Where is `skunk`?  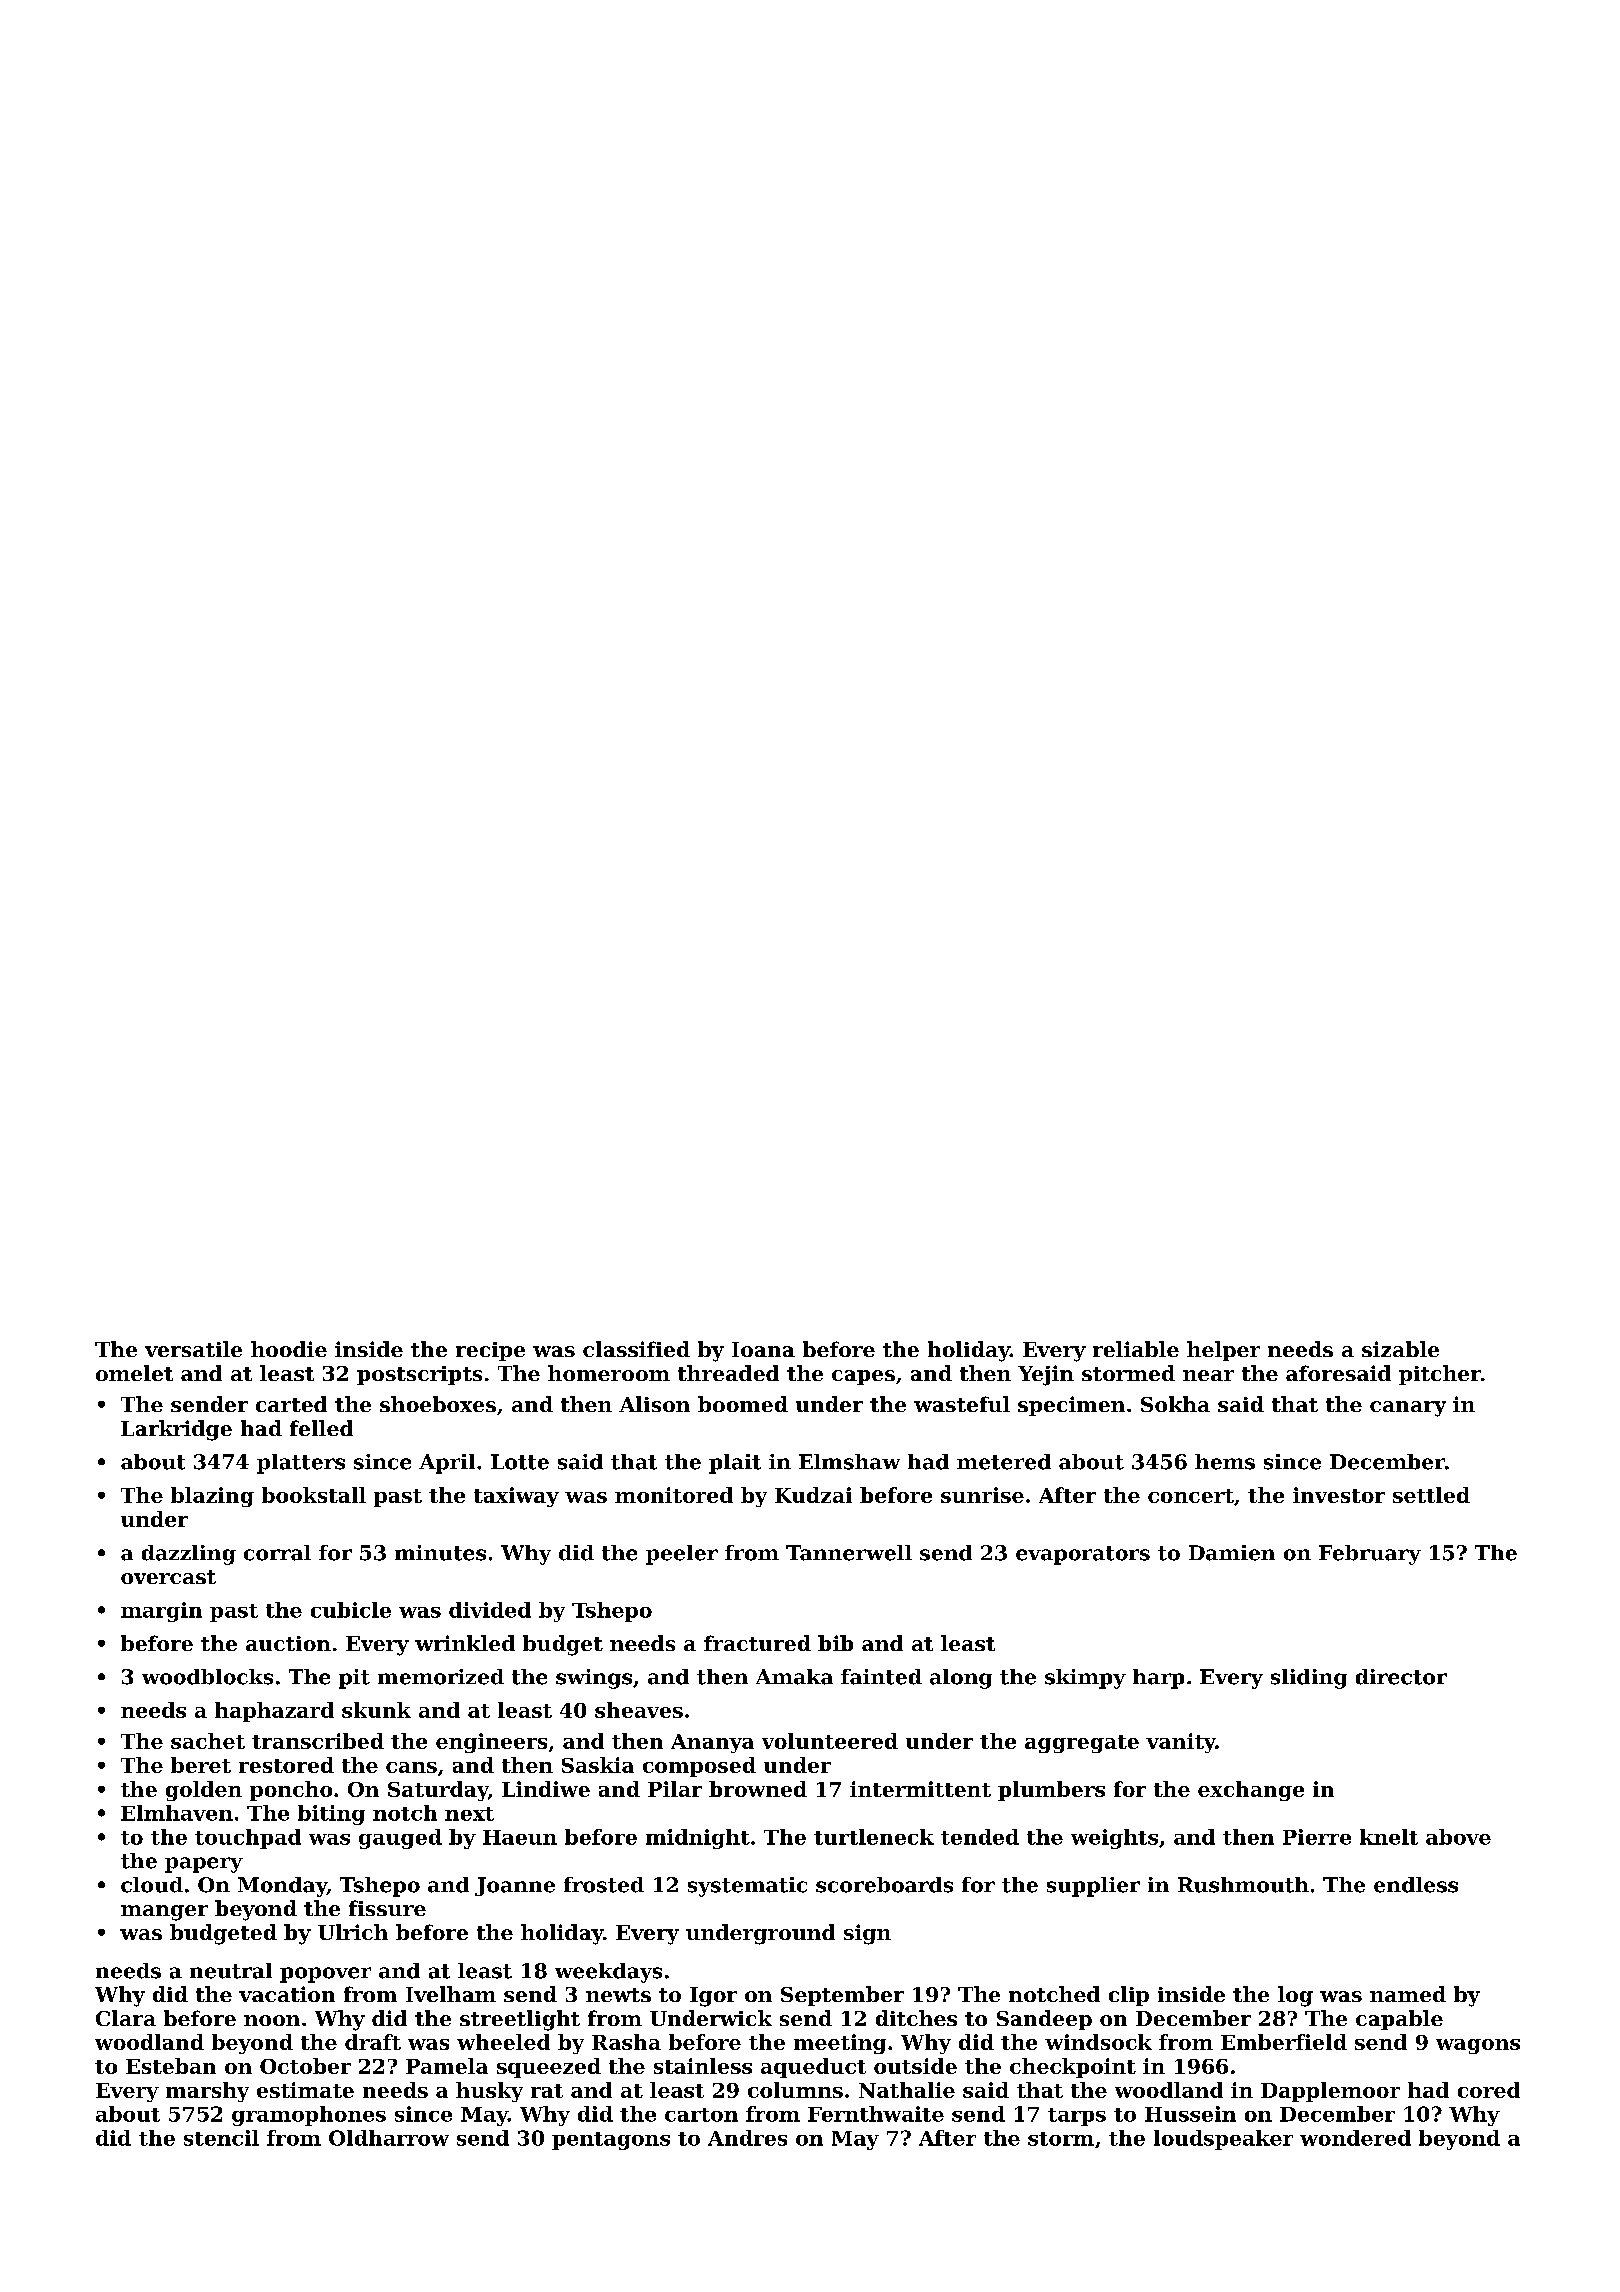 skunk is located at coordinates (376, 1710).
